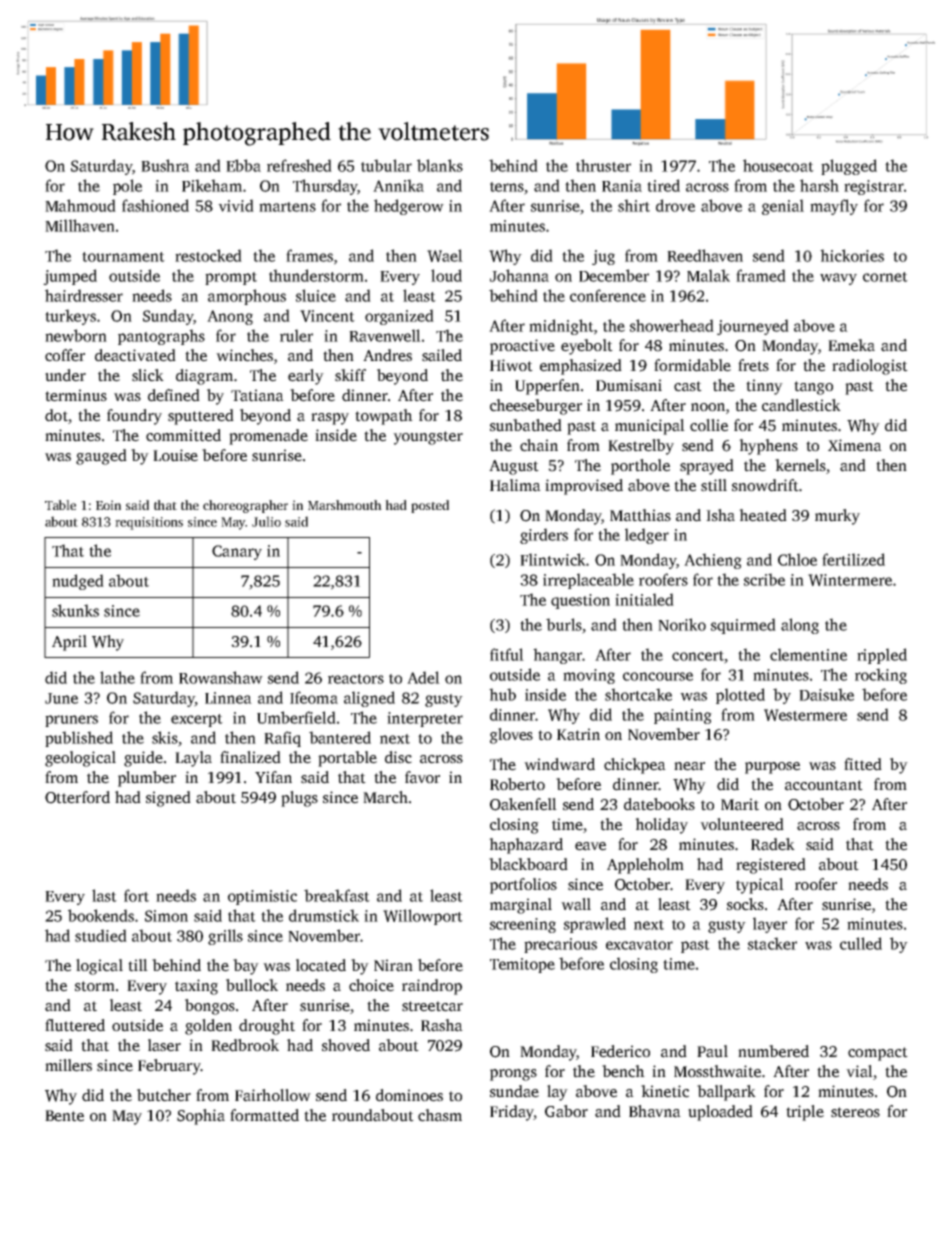 The height and width of the document is (1233, 952). Describe the element at coordinates (201, 1117) in the document. I see `Sophia` at that location.
